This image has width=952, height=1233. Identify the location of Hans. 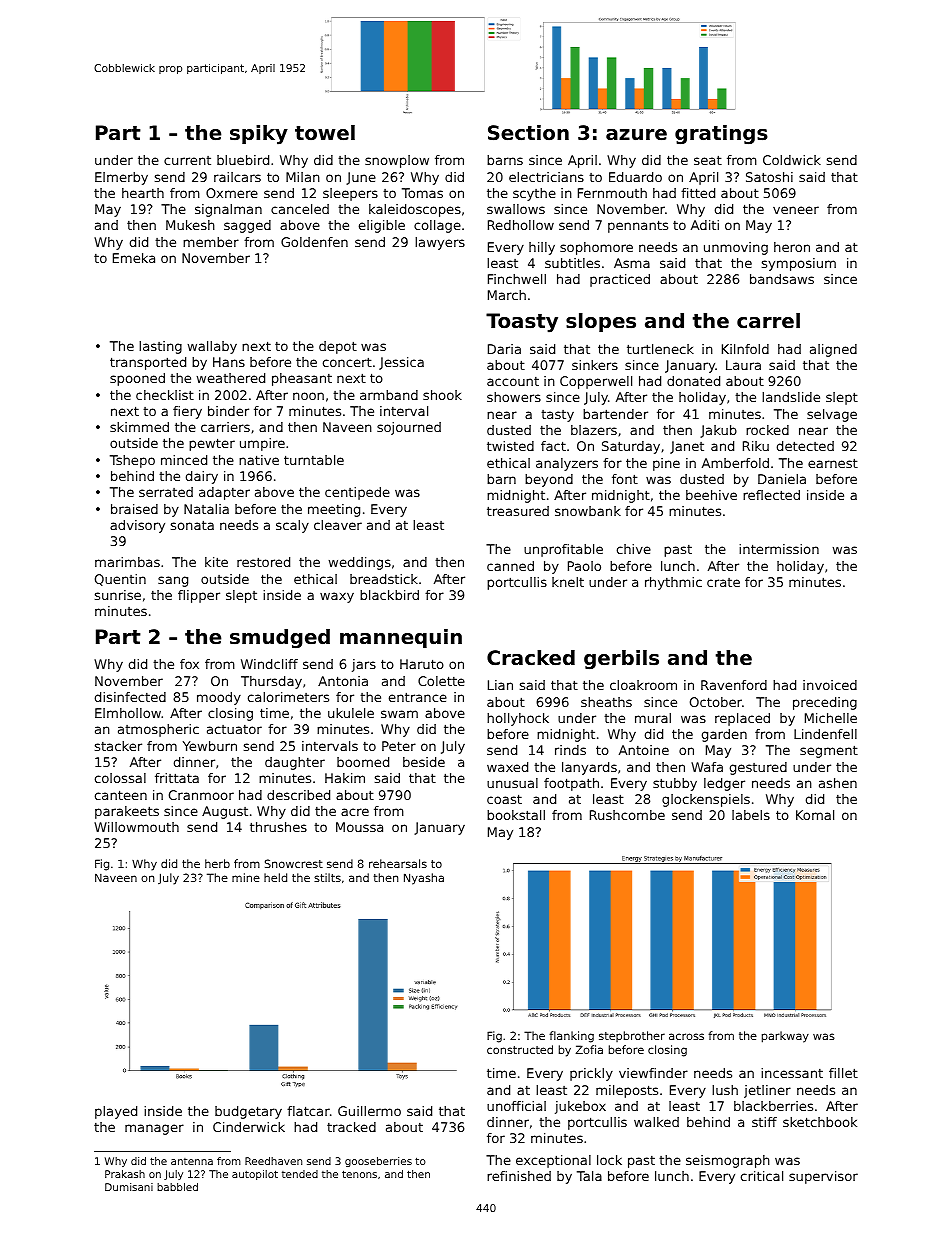
(229, 362).
